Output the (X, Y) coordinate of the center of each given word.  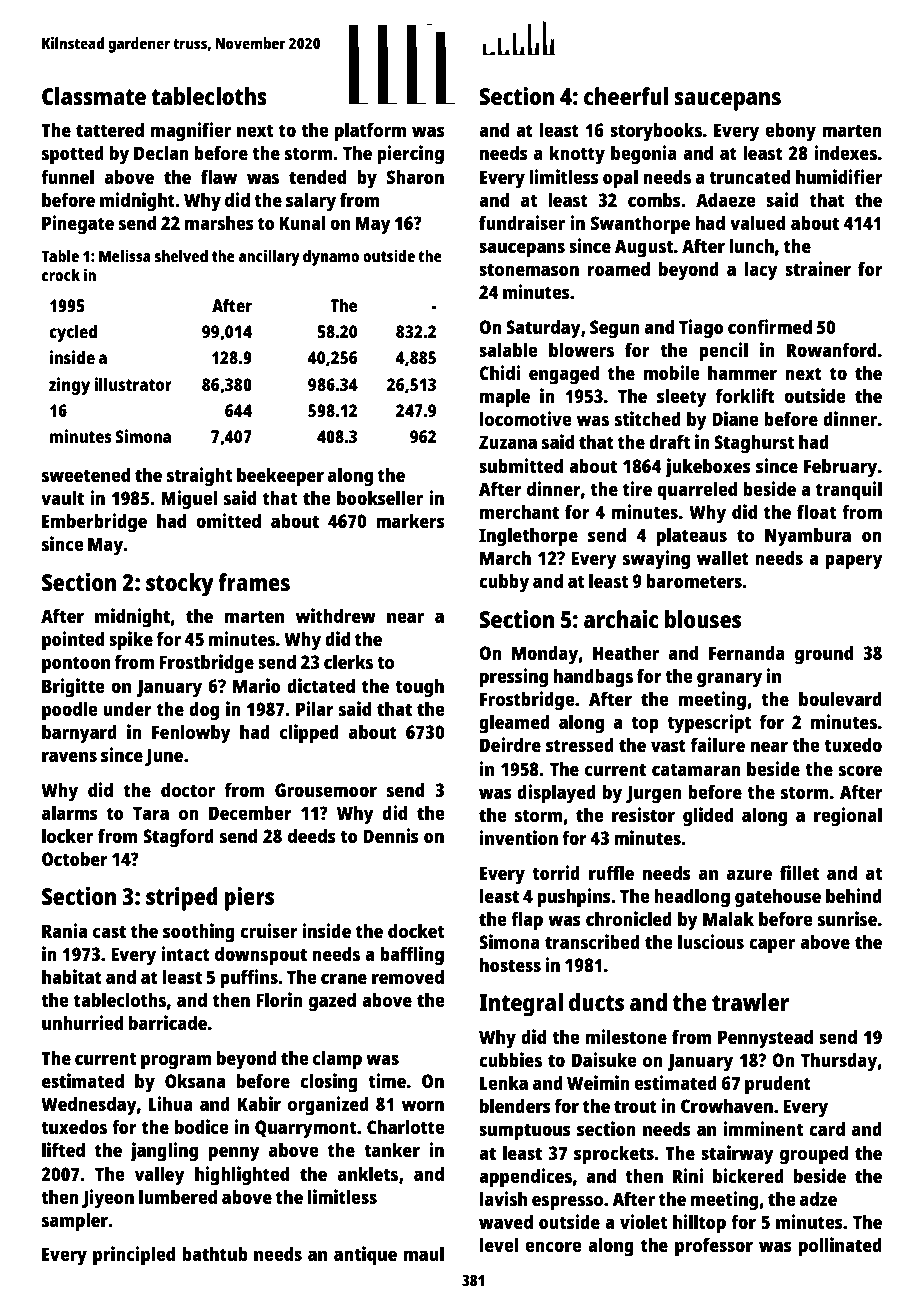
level (499, 1244)
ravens (69, 756)
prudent (778, 1085)
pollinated (840, 1247)
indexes (845, 152)
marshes (219, 223)
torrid (556, 872)
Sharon (415, 177)
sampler (75, 1222)
